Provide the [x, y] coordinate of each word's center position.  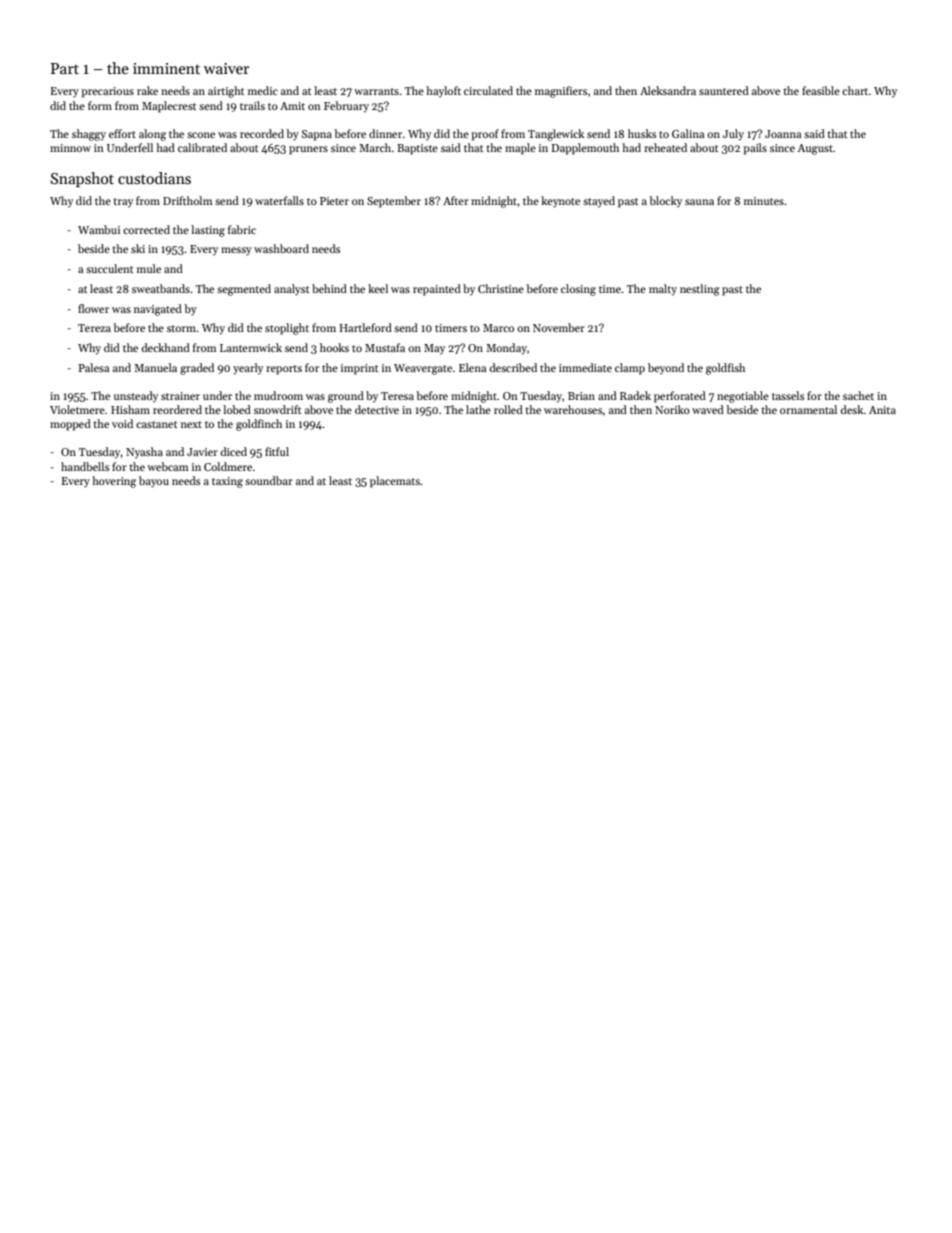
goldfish [725, 369]
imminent [166, 68]
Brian [581, 396]
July [733, 135]
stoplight [287, 329]
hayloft [443, 91]
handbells [85, 466]
